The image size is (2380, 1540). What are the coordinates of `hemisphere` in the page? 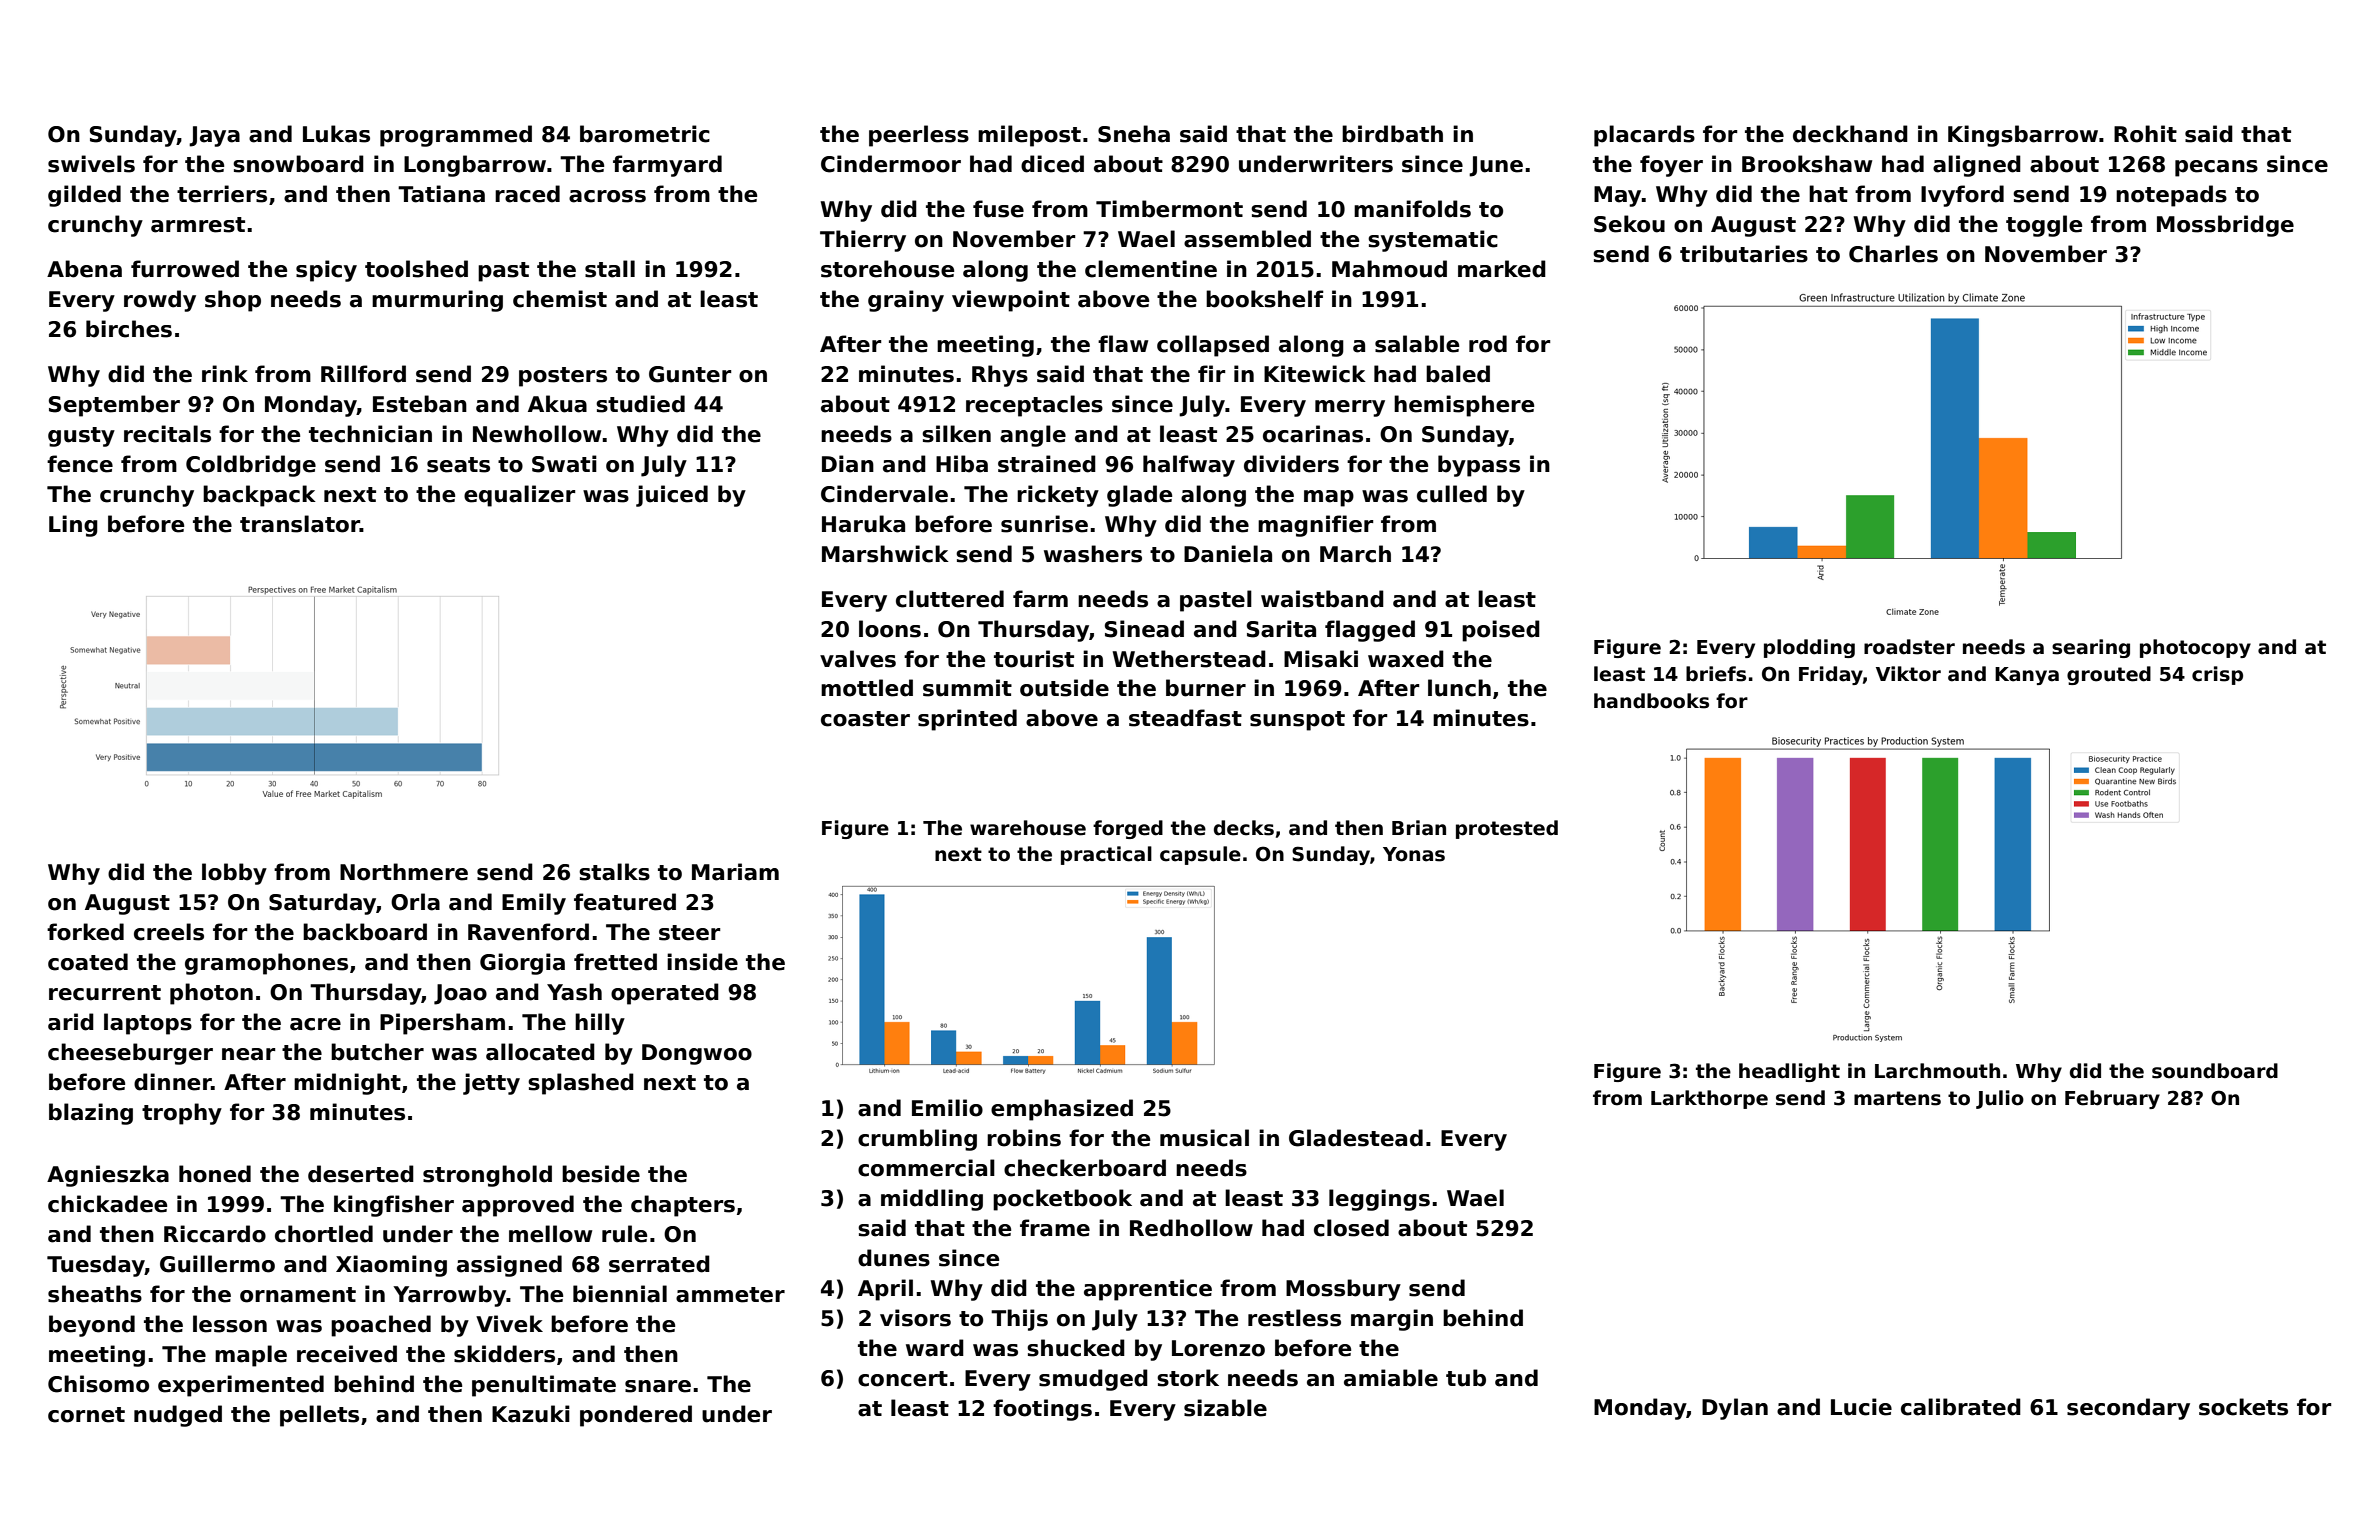 It's located at (1464, 406).
